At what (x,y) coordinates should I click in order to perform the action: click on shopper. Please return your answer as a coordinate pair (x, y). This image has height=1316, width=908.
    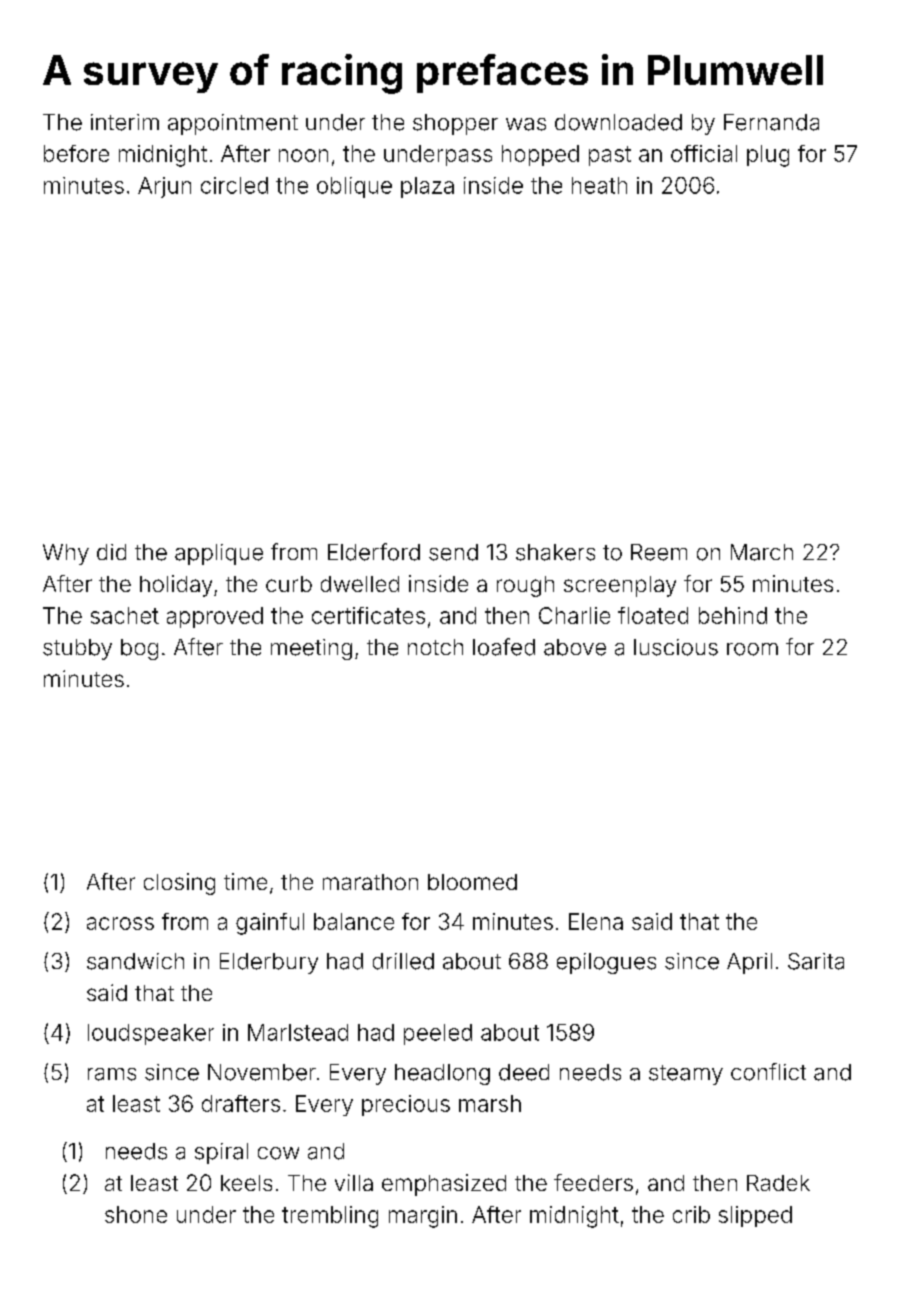
    Looking at the image, I should click on (455, 124).
